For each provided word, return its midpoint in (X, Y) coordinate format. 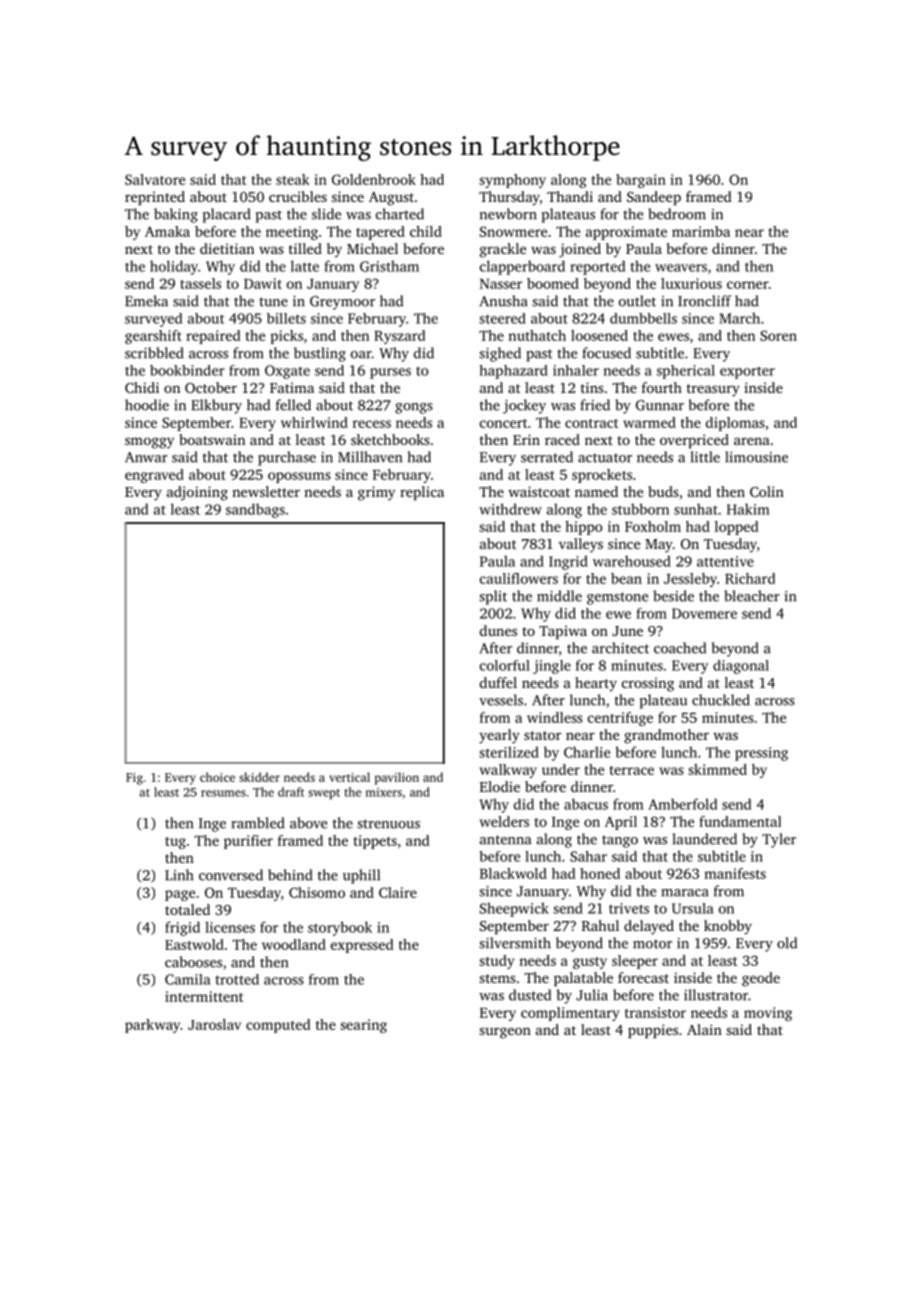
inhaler (576, 370)
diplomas (735, 424)
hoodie (147, 405)
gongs (414, 408)
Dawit (263, 283)
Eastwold (194, 944)
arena (752, 441)
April (621, 823)
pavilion (397, 778)
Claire (398, 892)
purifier (248, 842)
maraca (685, 893)
